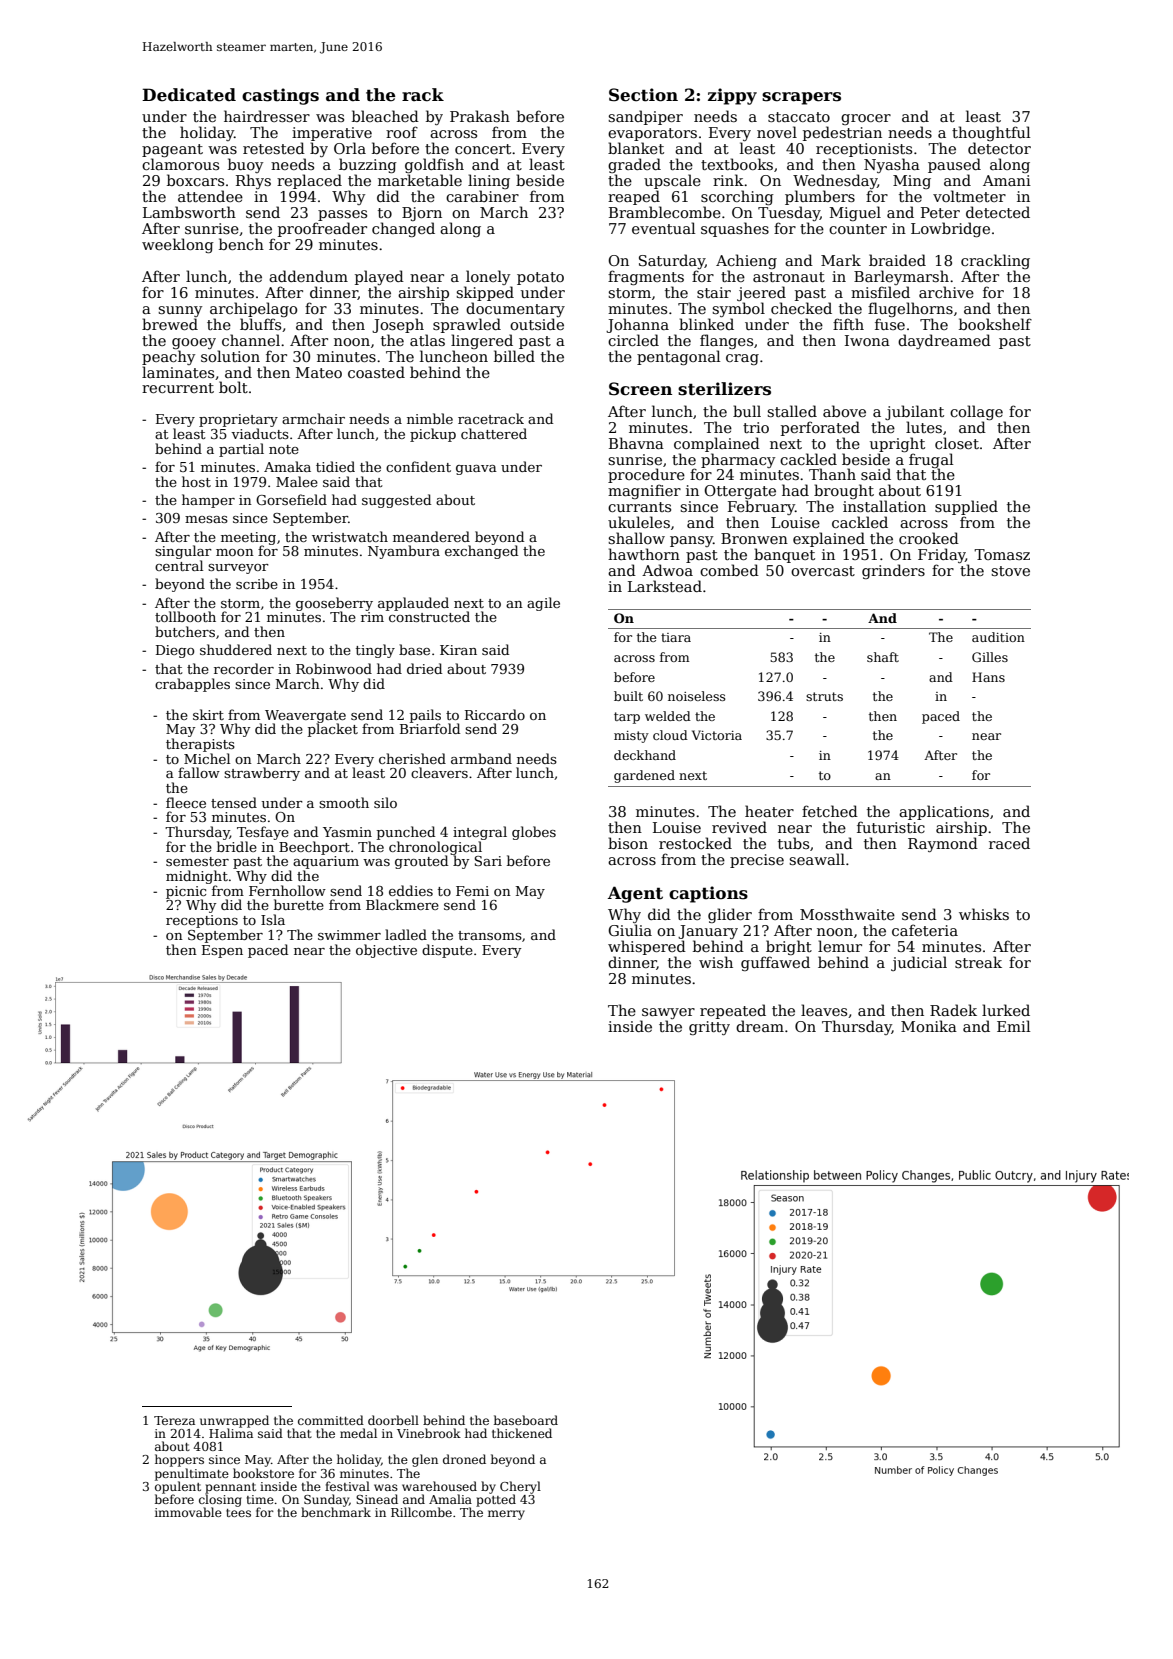 This image has height=1659, width=1173. Describe the element at coordinates (520, 1487) in the image. I see `Cheryl` at that location.
